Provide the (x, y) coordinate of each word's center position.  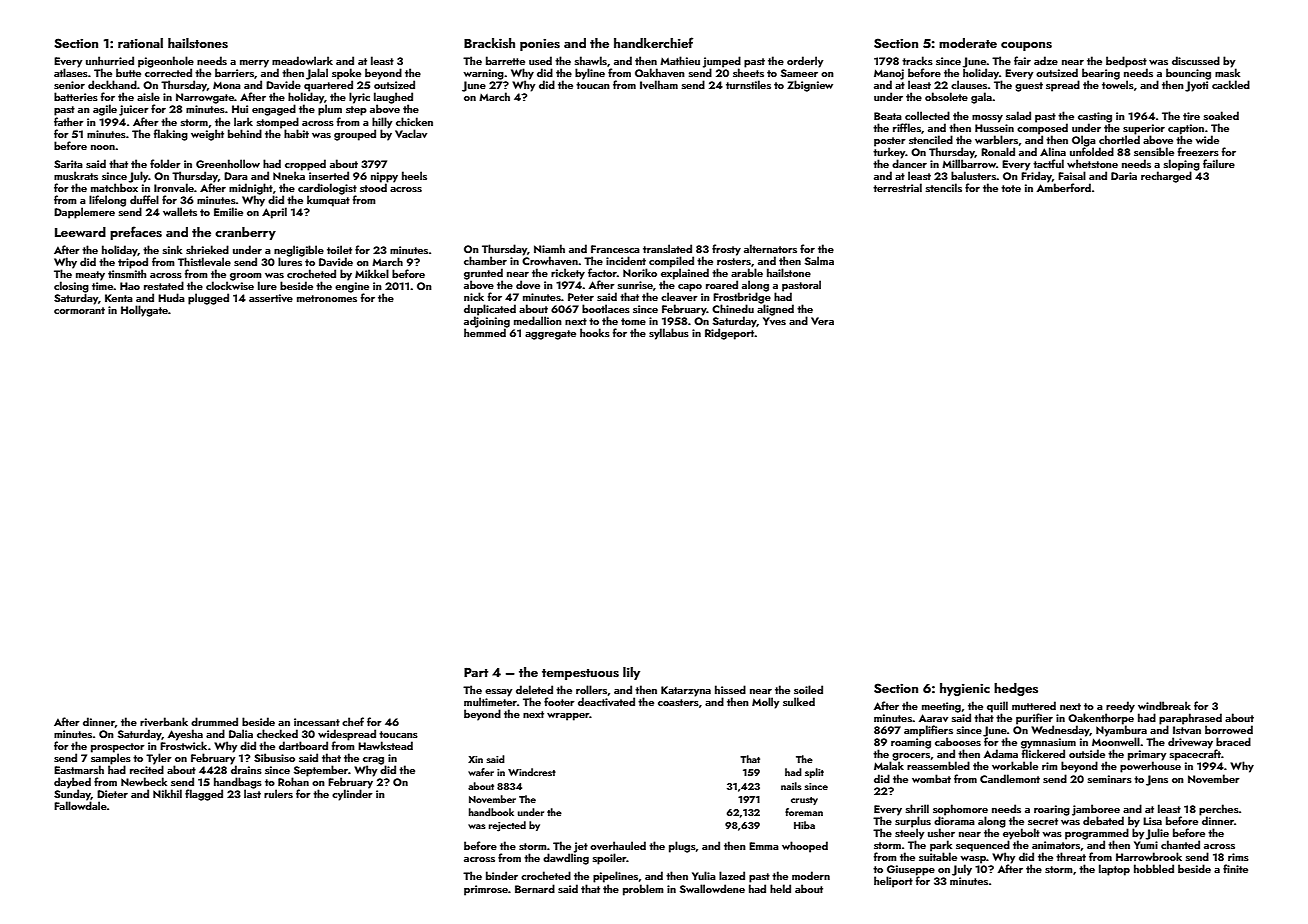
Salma (819, 260)
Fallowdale (80, 805)
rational (140, 43)
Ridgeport (730, 334)
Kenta (119, 298)
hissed (730, 689)
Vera (822, 321)
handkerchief (653, 42)
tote (1011, 188)
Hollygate (144, 311)
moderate (968, 43)
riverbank (164, 721)
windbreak (1164, 705)
